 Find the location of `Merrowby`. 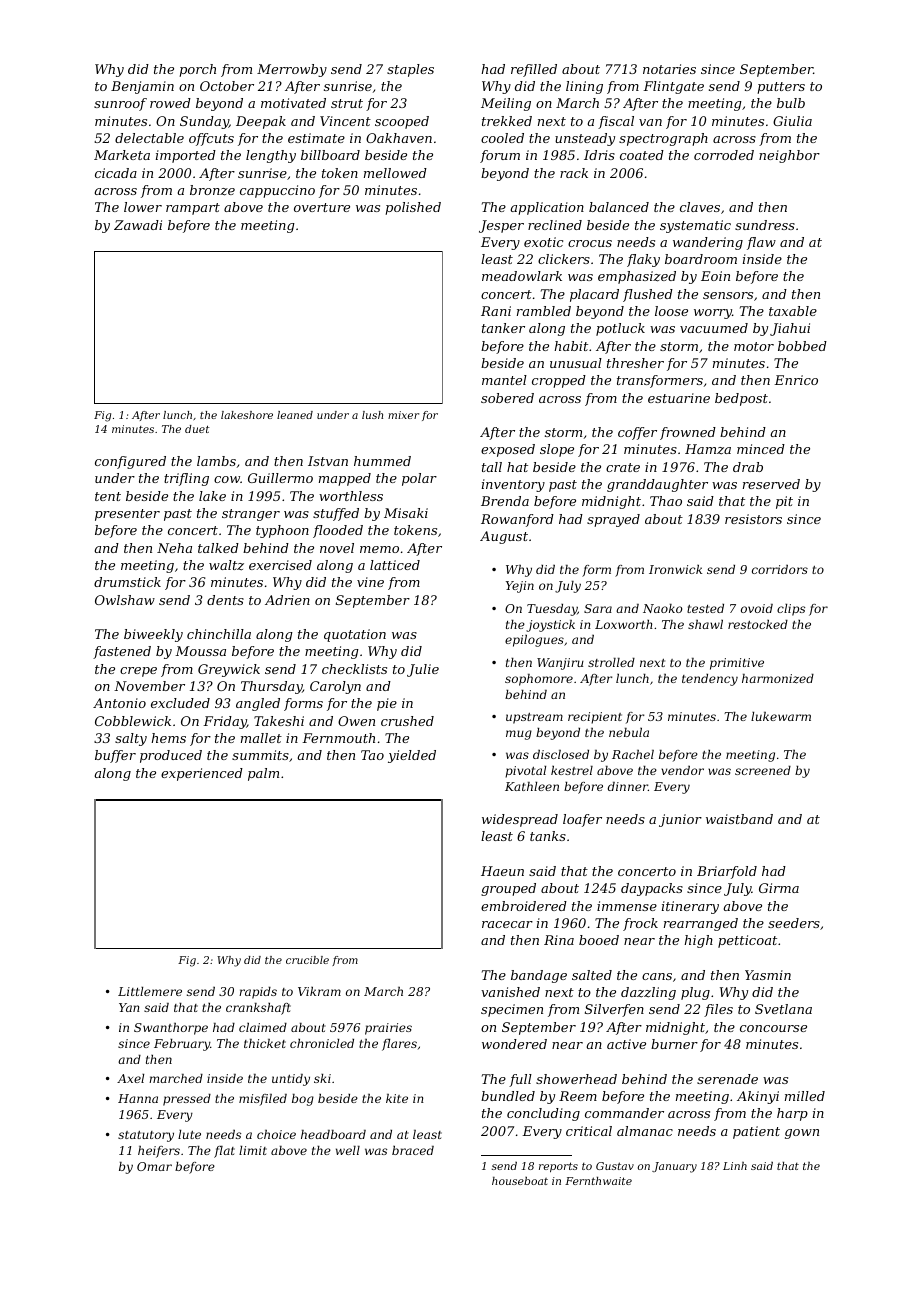

Merrowby is located at coordinates (292, 70).
